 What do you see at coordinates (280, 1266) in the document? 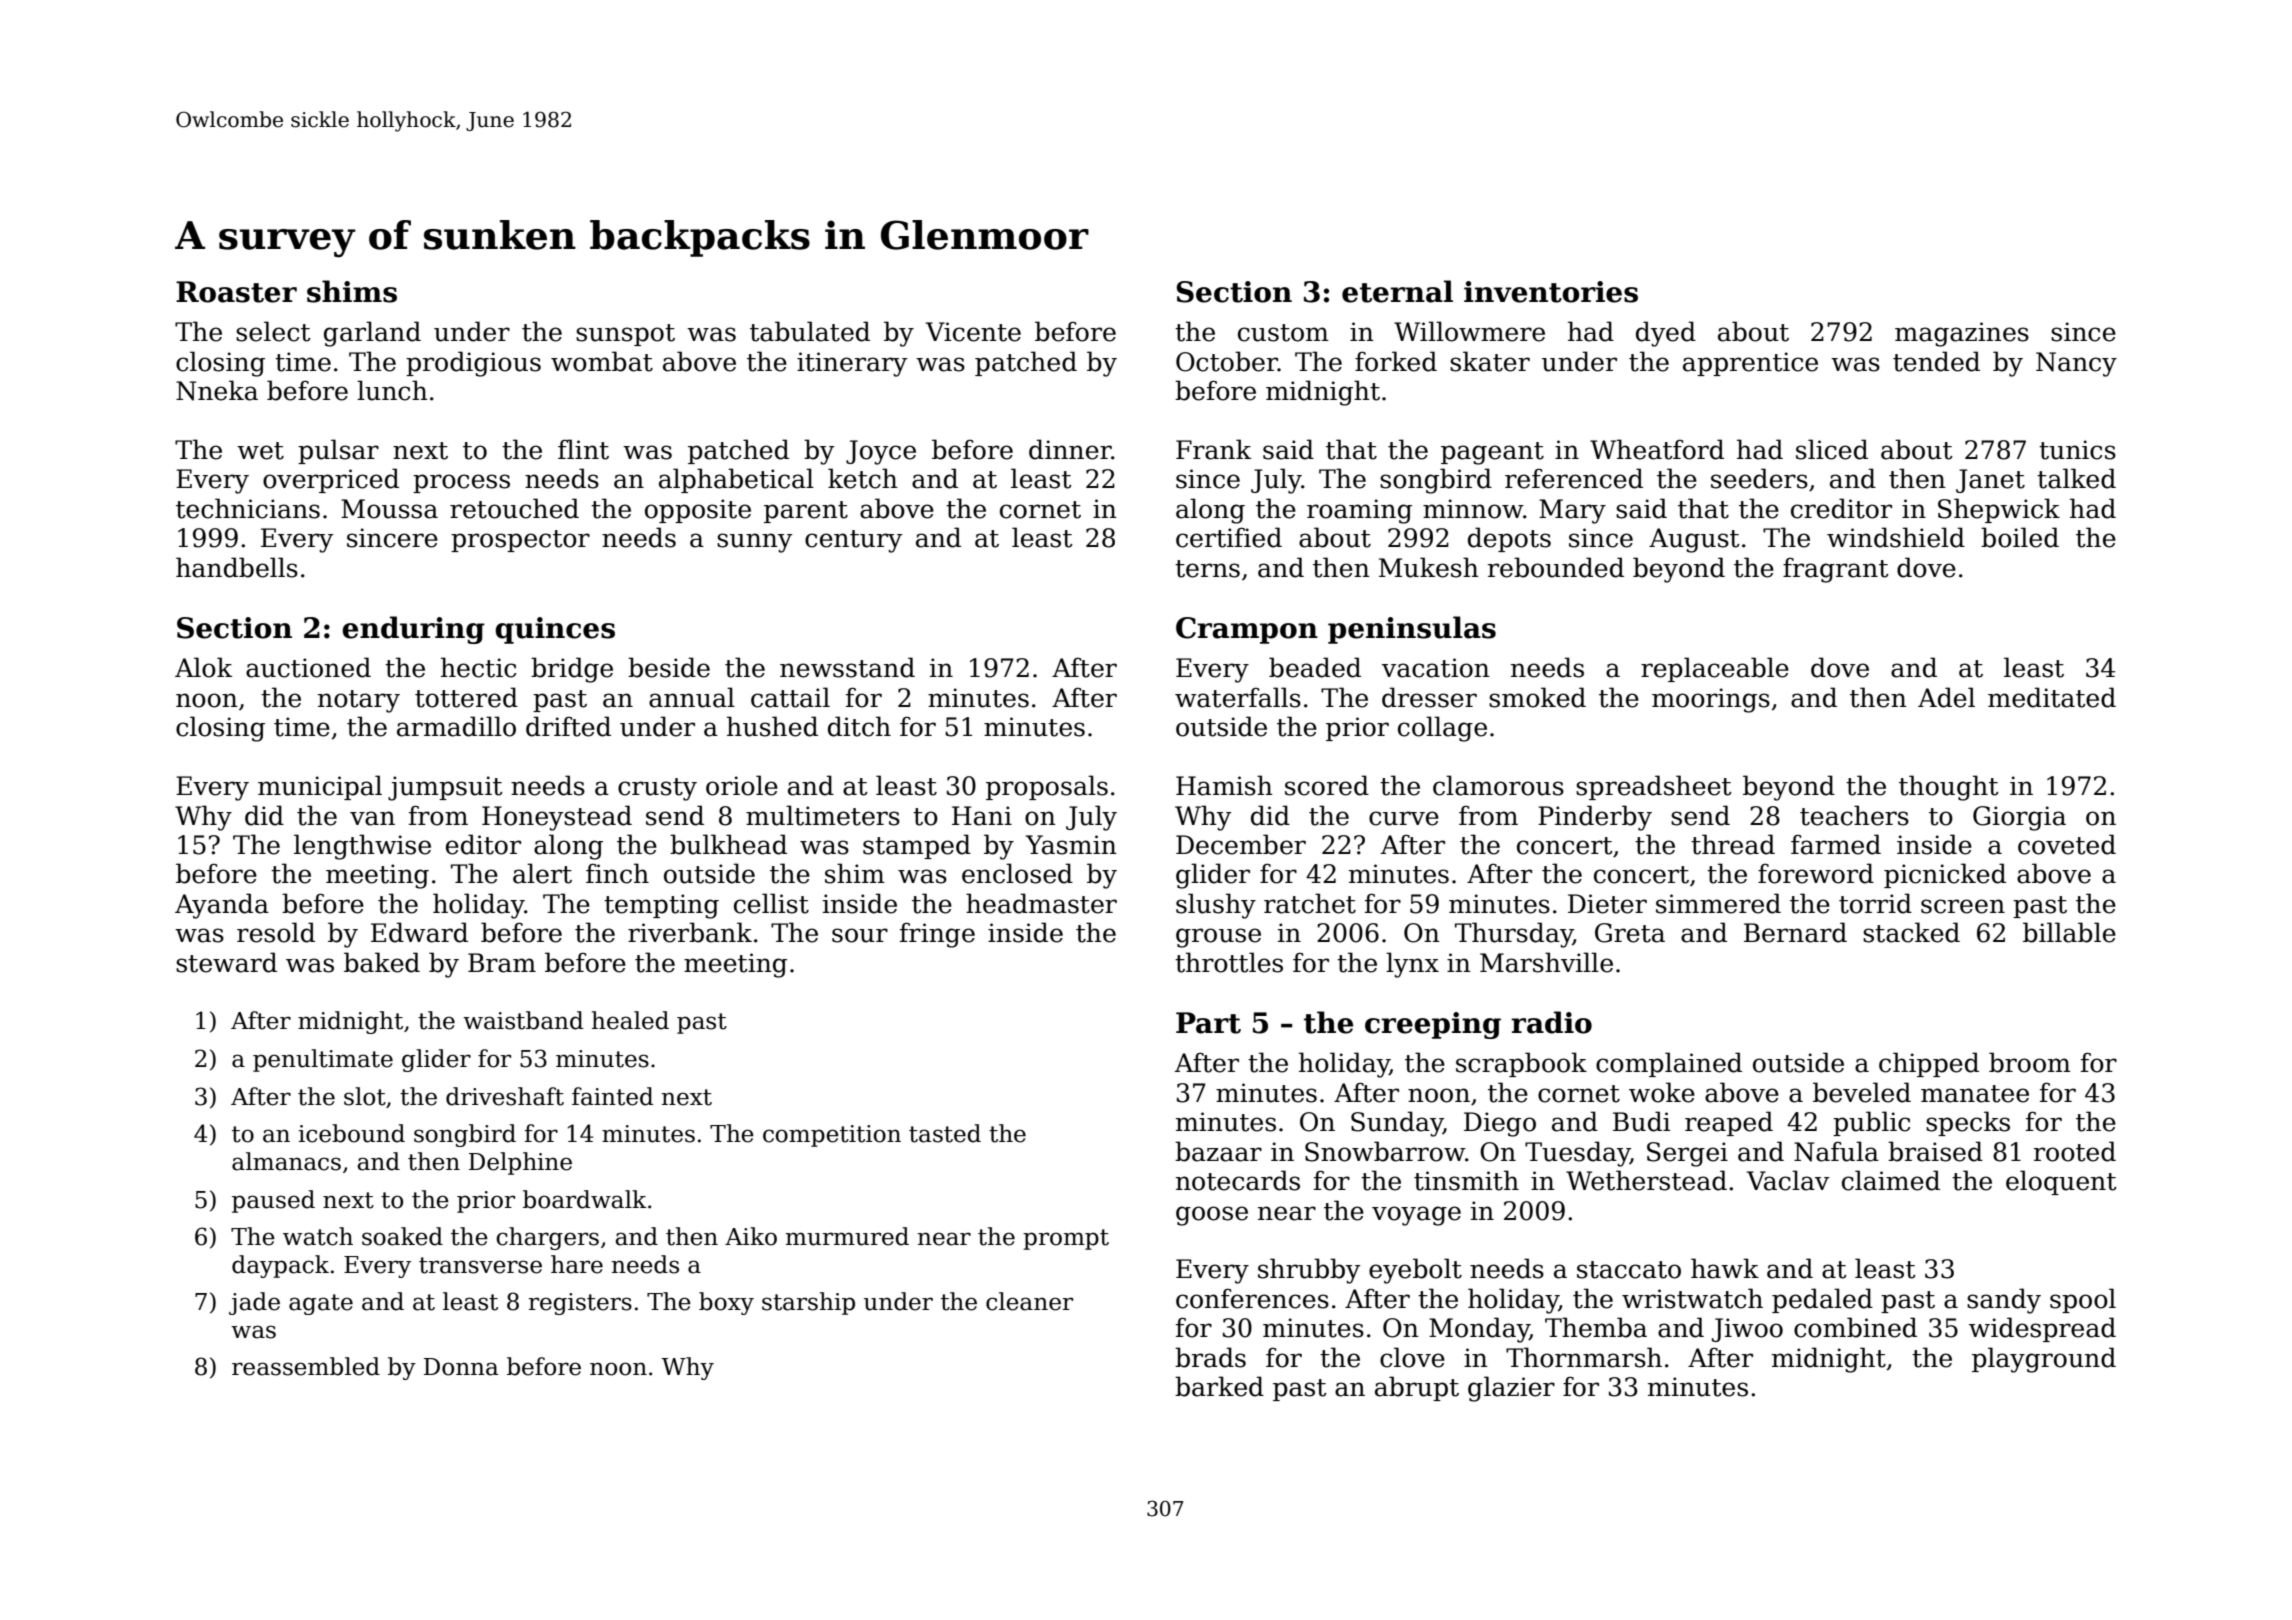
I see `daypack` at bounding box center [280, 1266].
